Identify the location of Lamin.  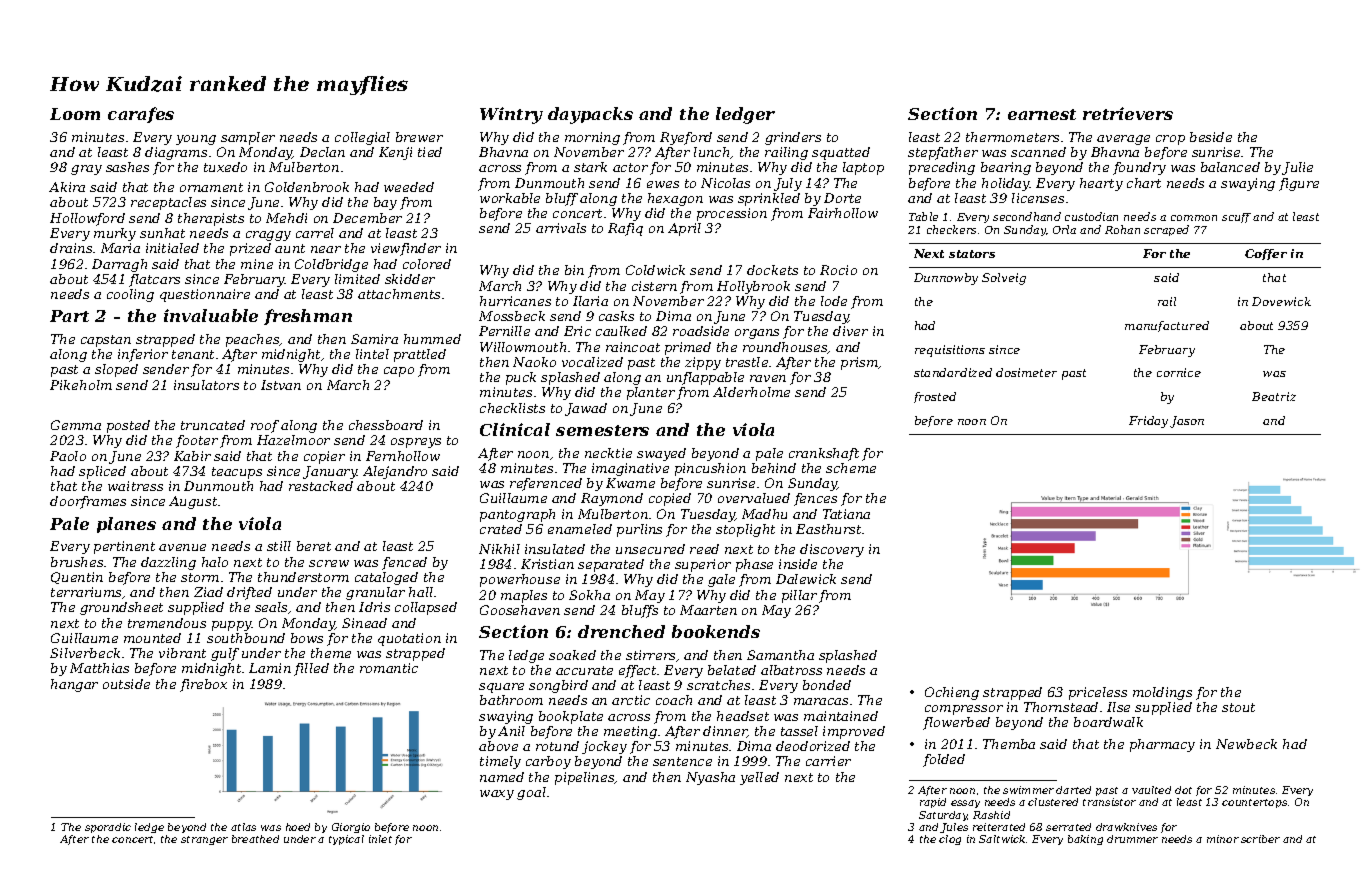
(270, 668).
